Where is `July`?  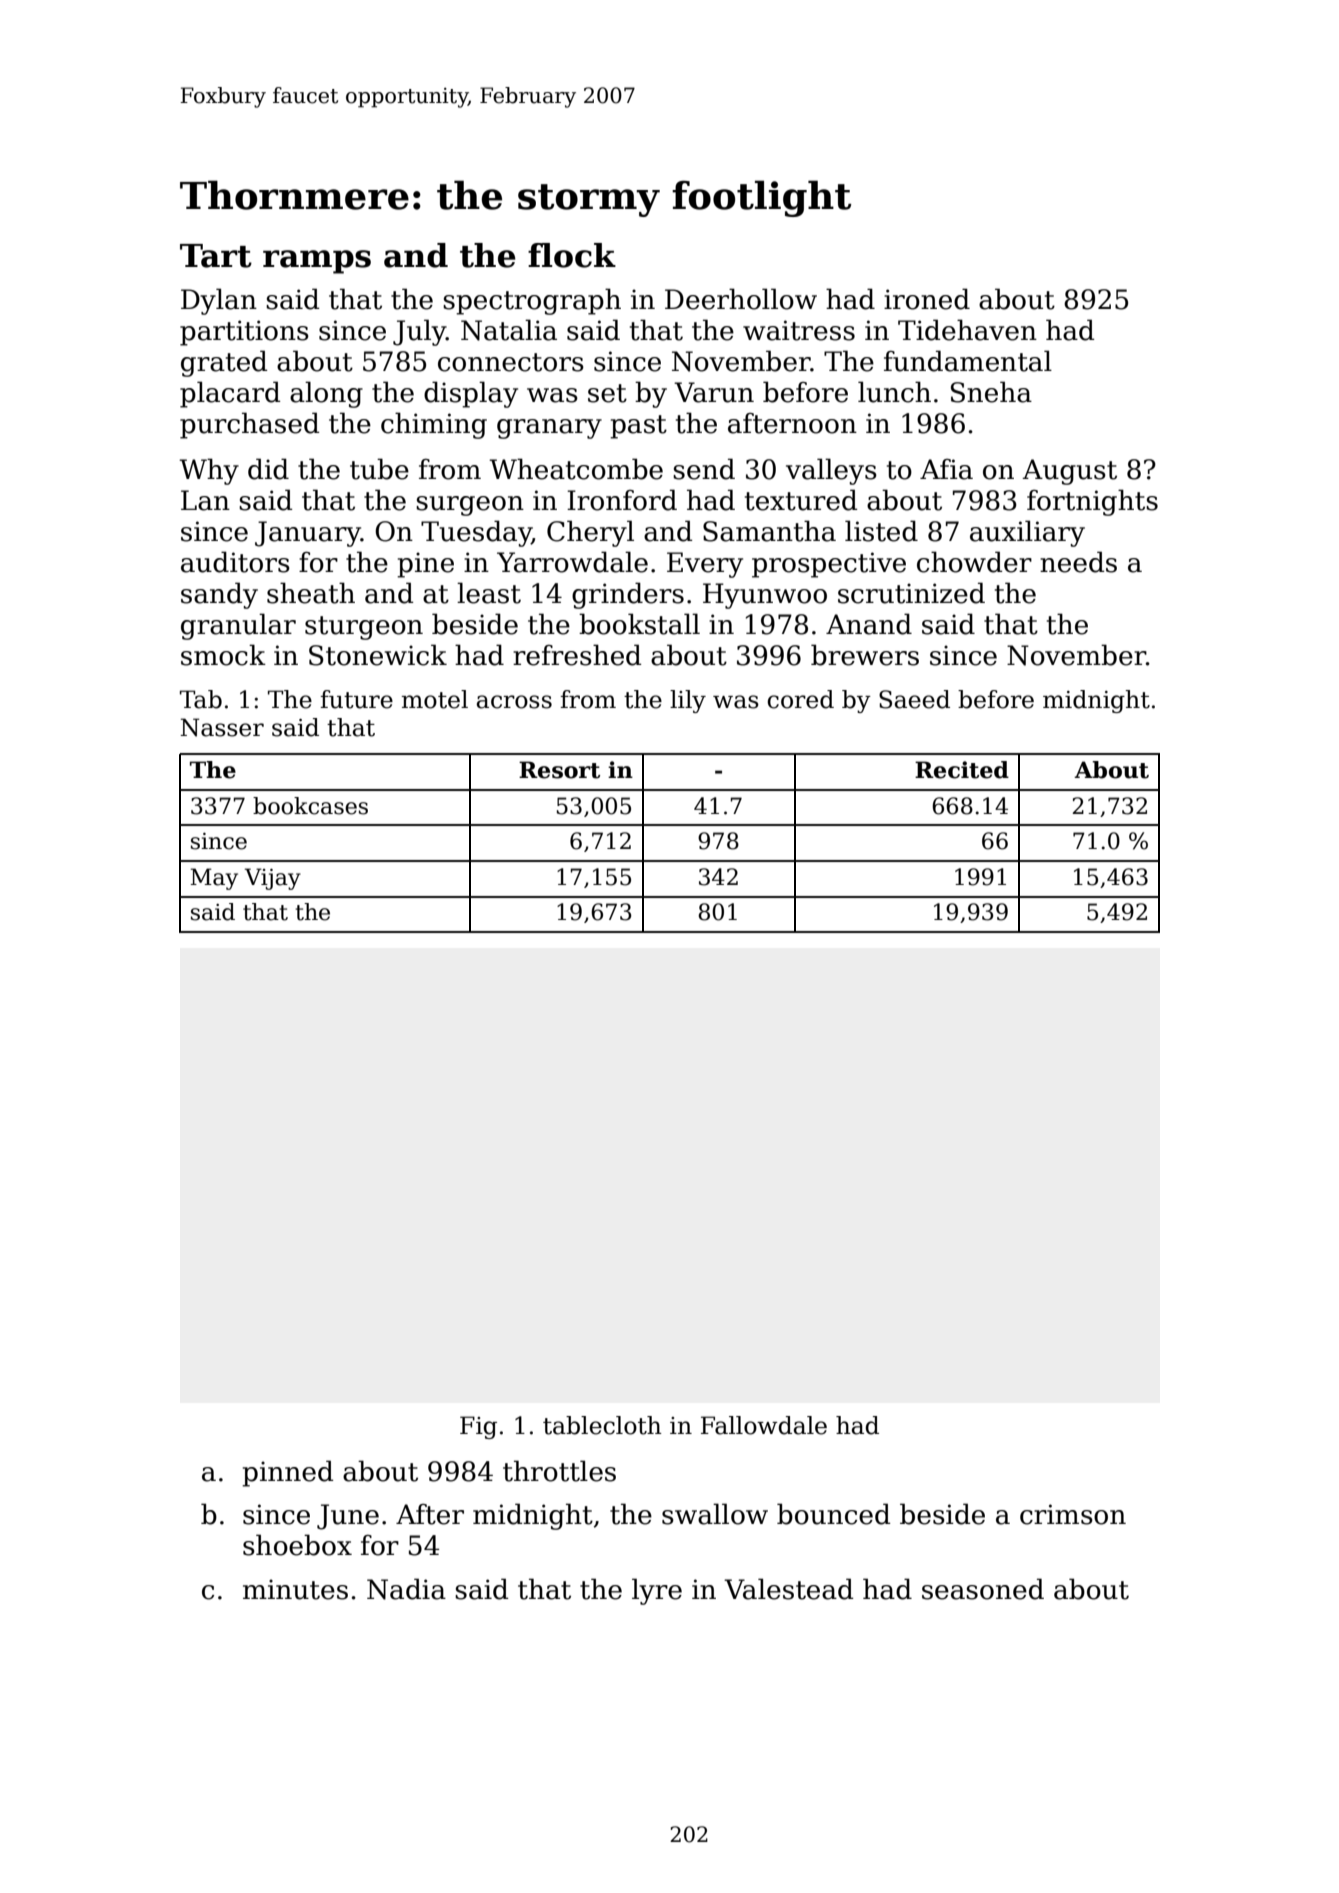 July is located at coordinates (419, 332).
